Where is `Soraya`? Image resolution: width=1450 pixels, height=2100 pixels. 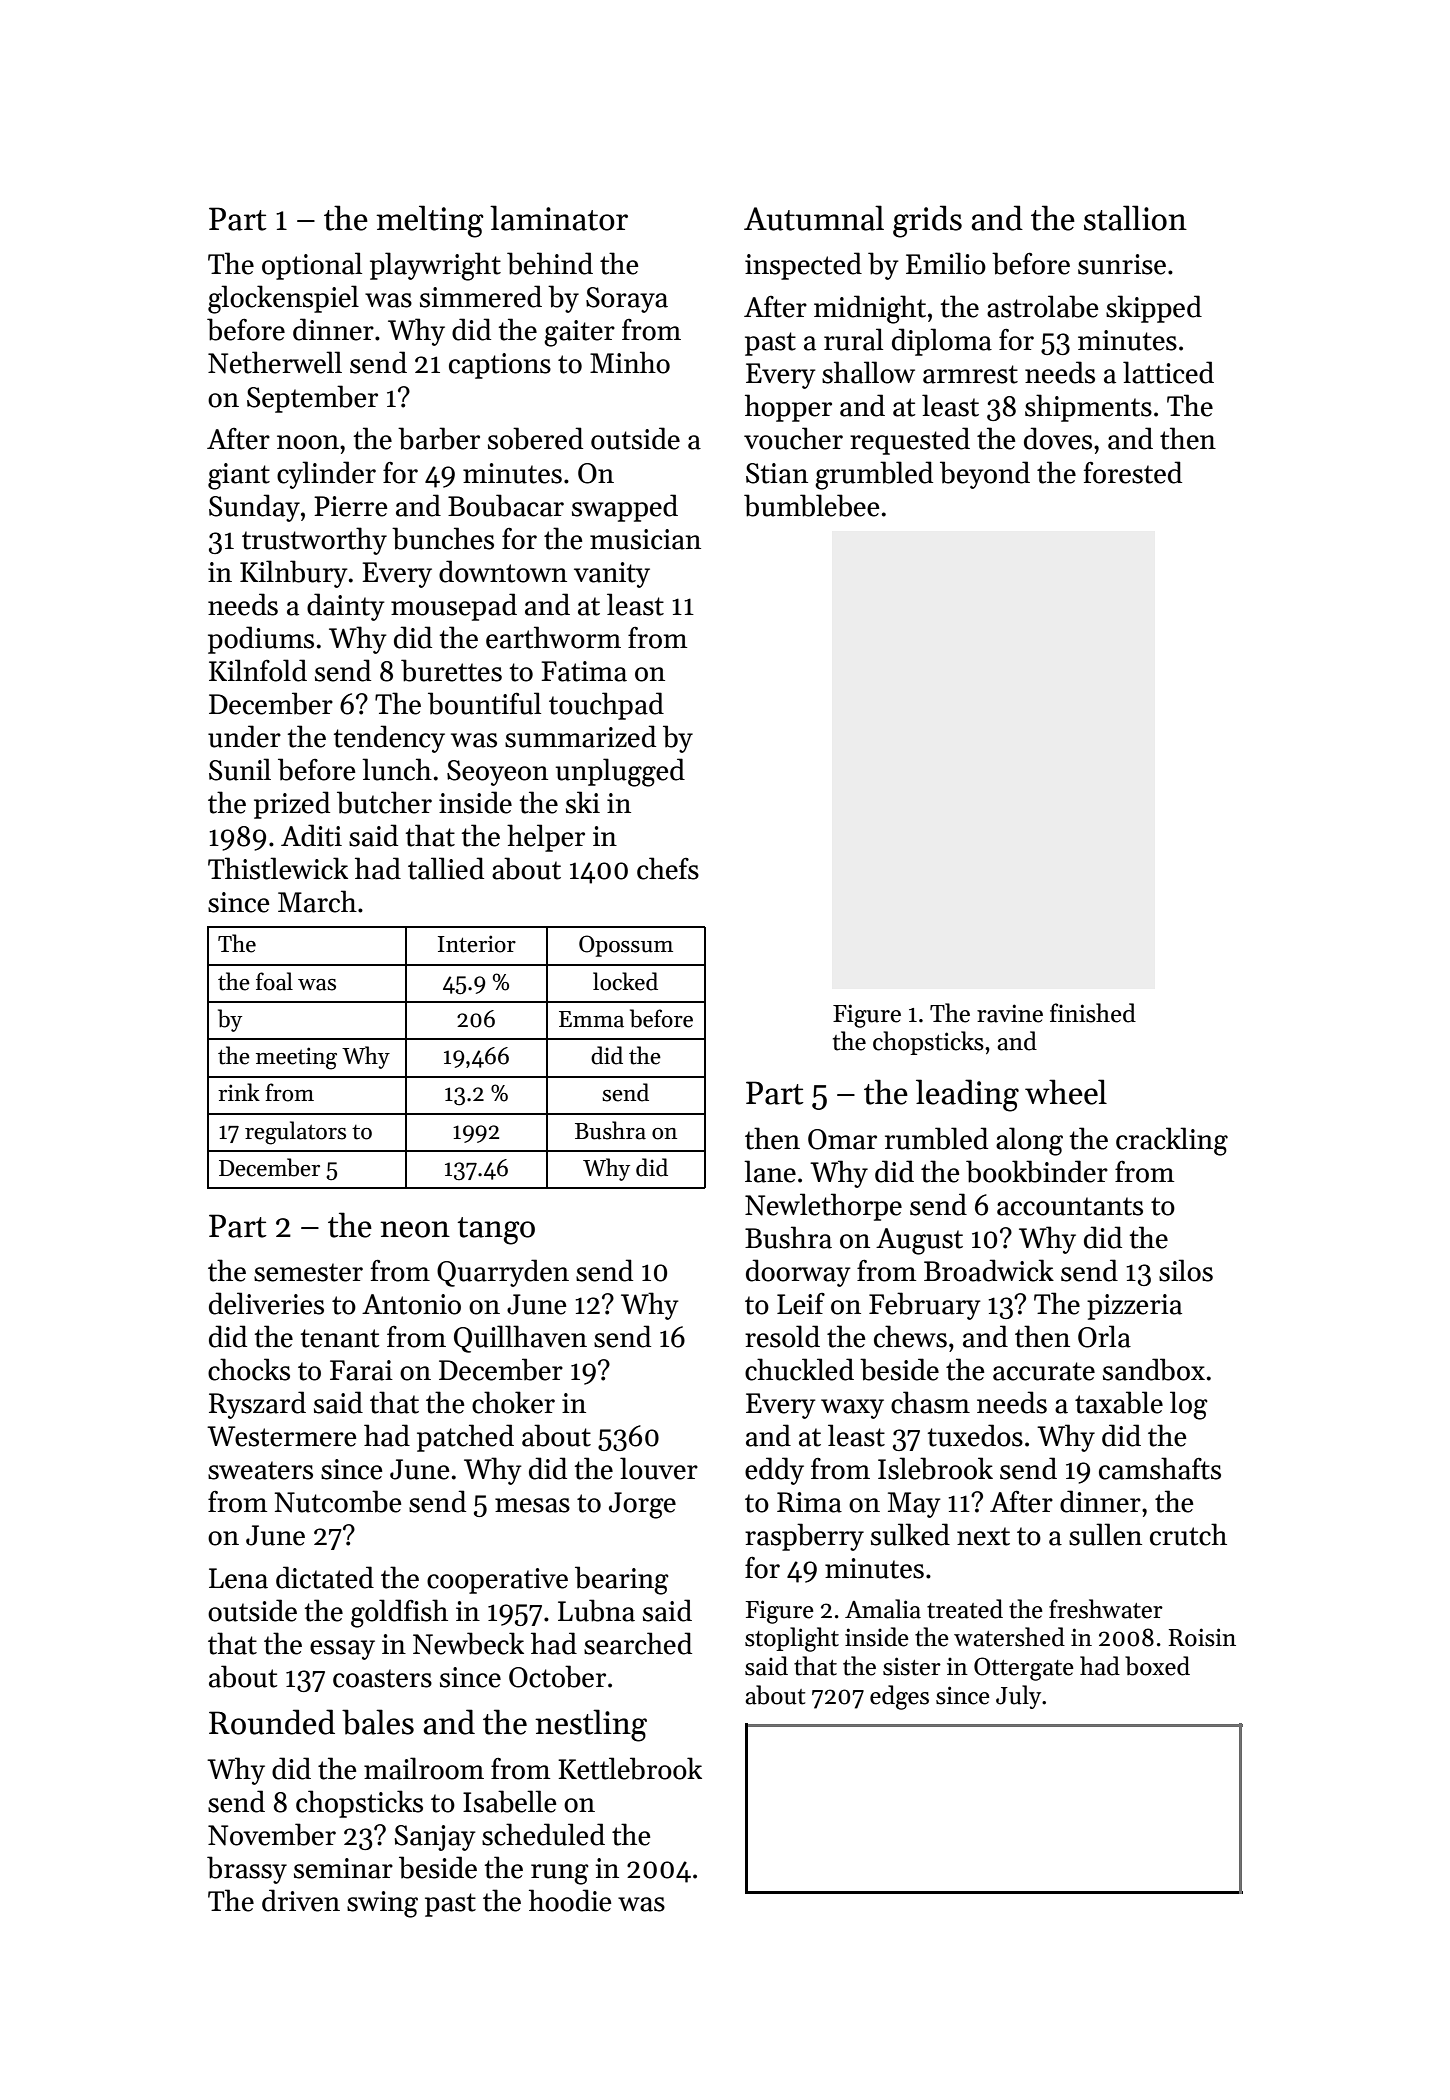
Soraya is located at coordinates (627, 300).
